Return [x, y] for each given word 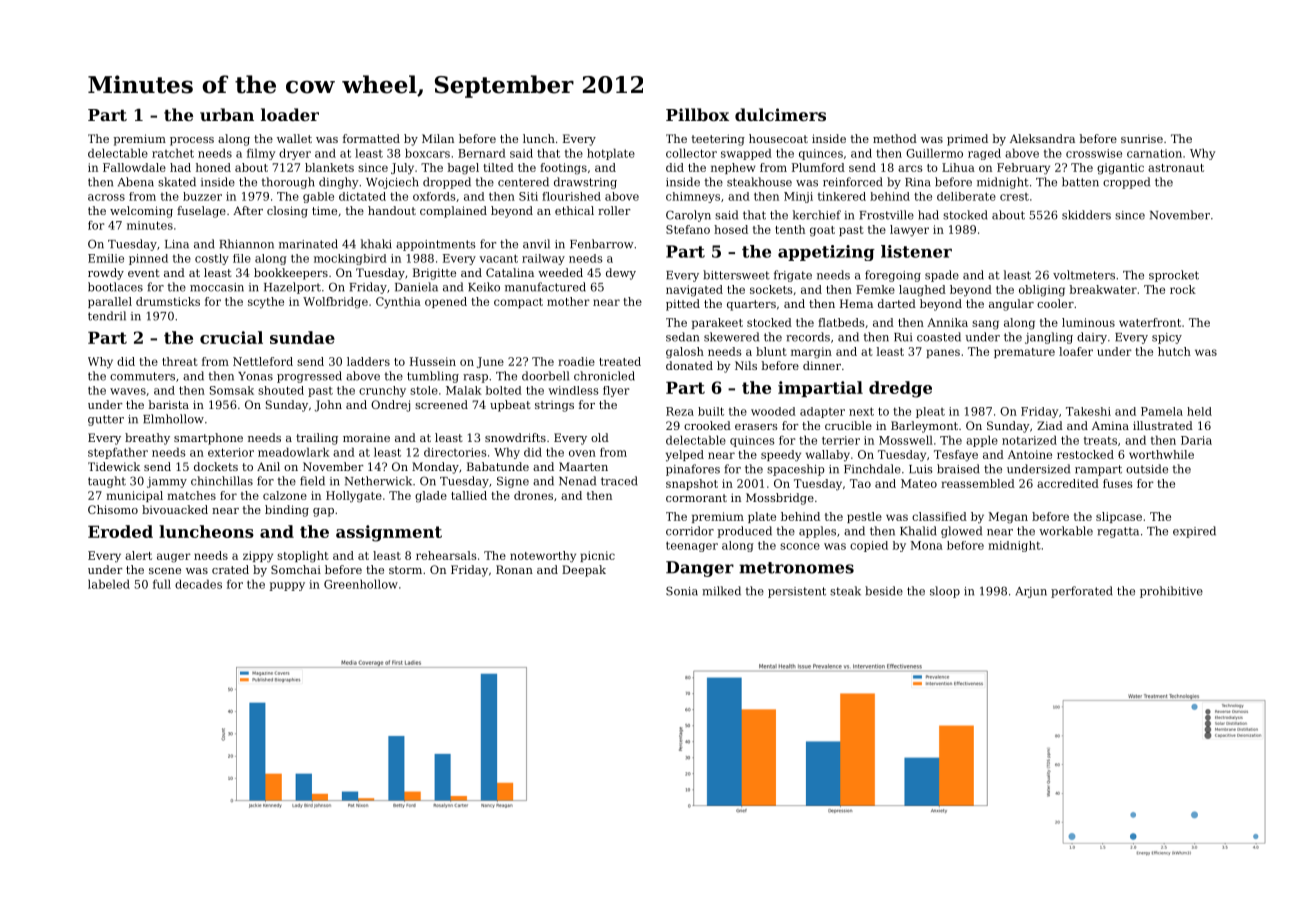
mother [568, 301]
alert [138, 555]
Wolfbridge [335, 303]
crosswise [1094, 153]
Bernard [482, 153]
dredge [900, 389]
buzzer [202, 196]
